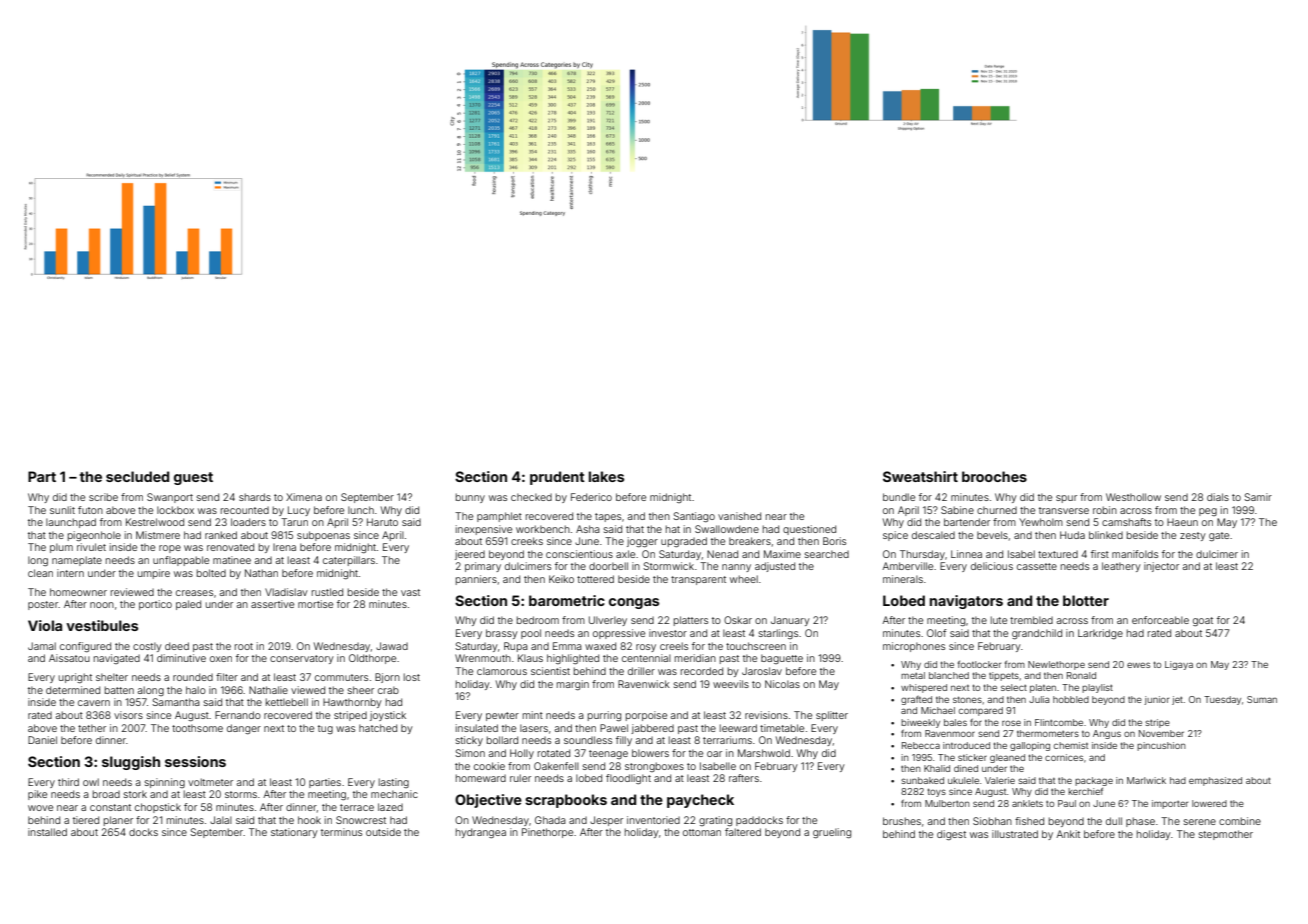 The width and height of the screenshot is (1308, 924). What do you see at coordinates (244, 729) in the screenshot?
I see `danger` at bounding box center [244, 729].
